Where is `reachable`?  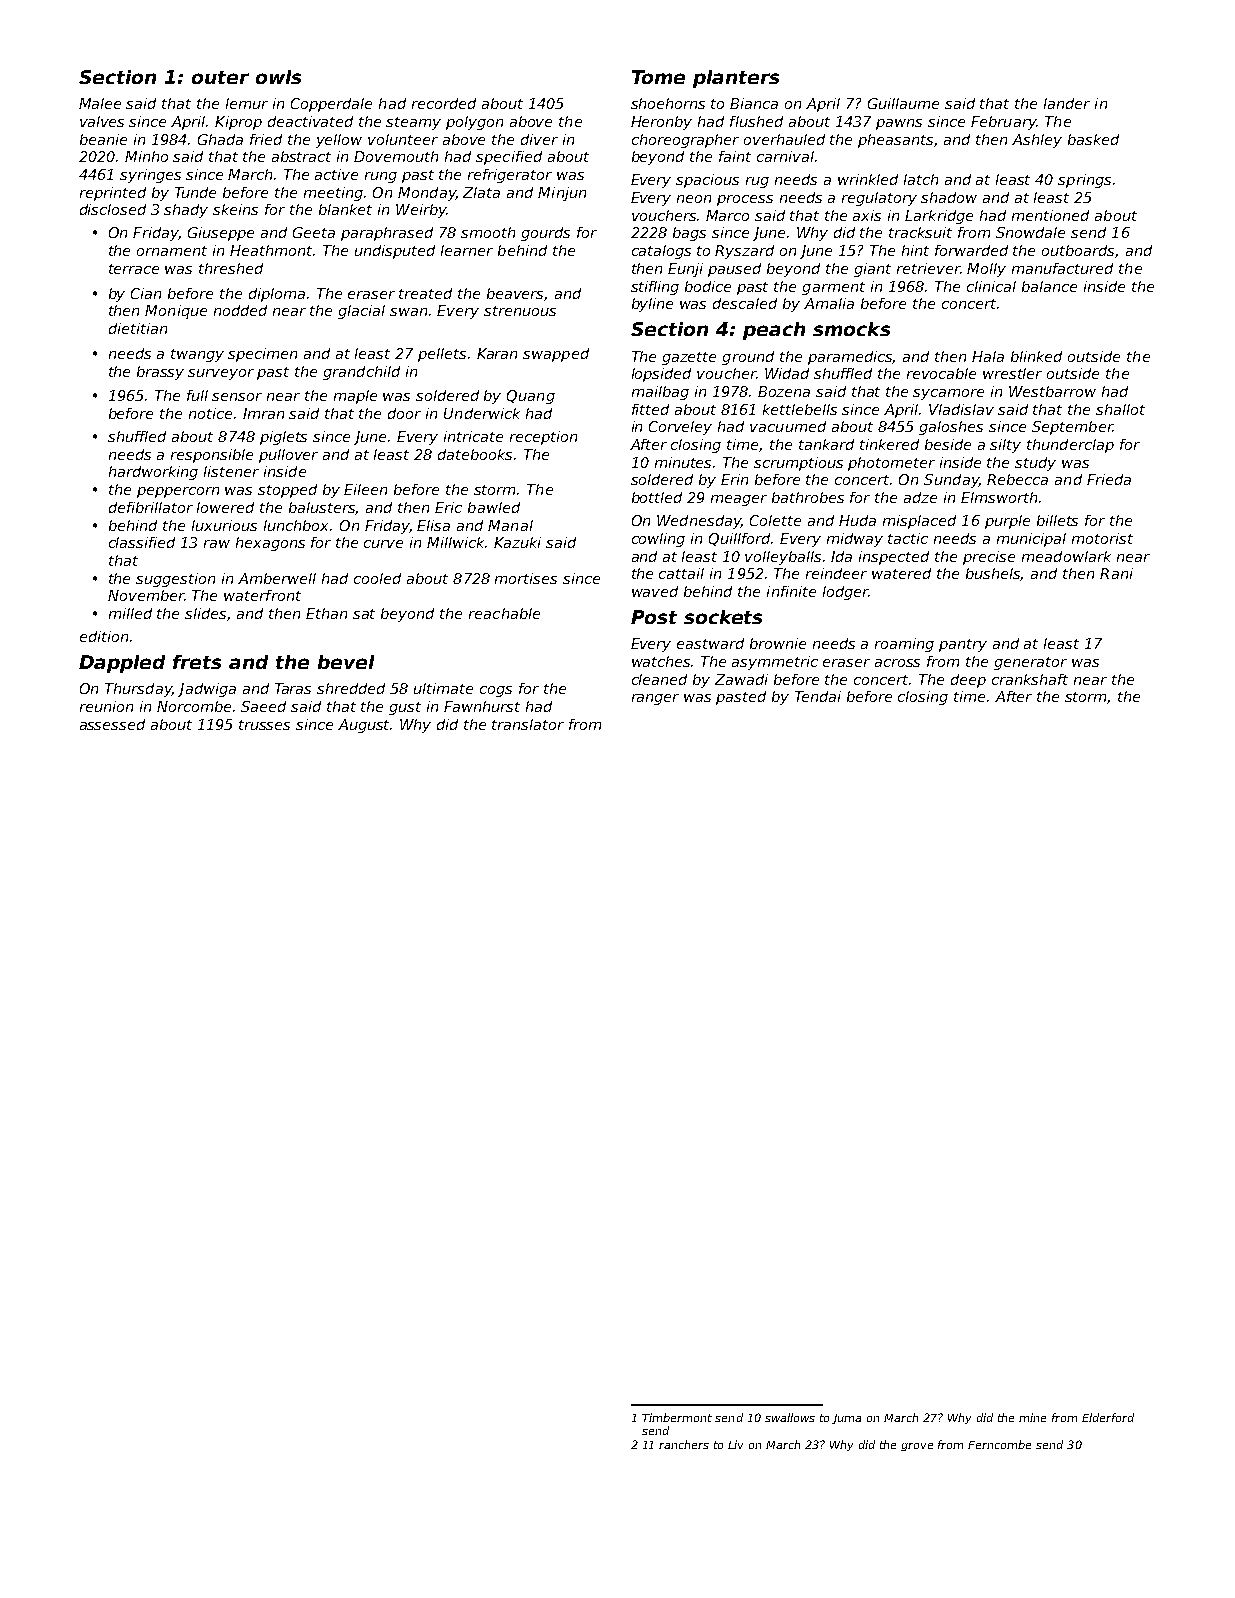
reachable is located at coordinates (504, 613).
